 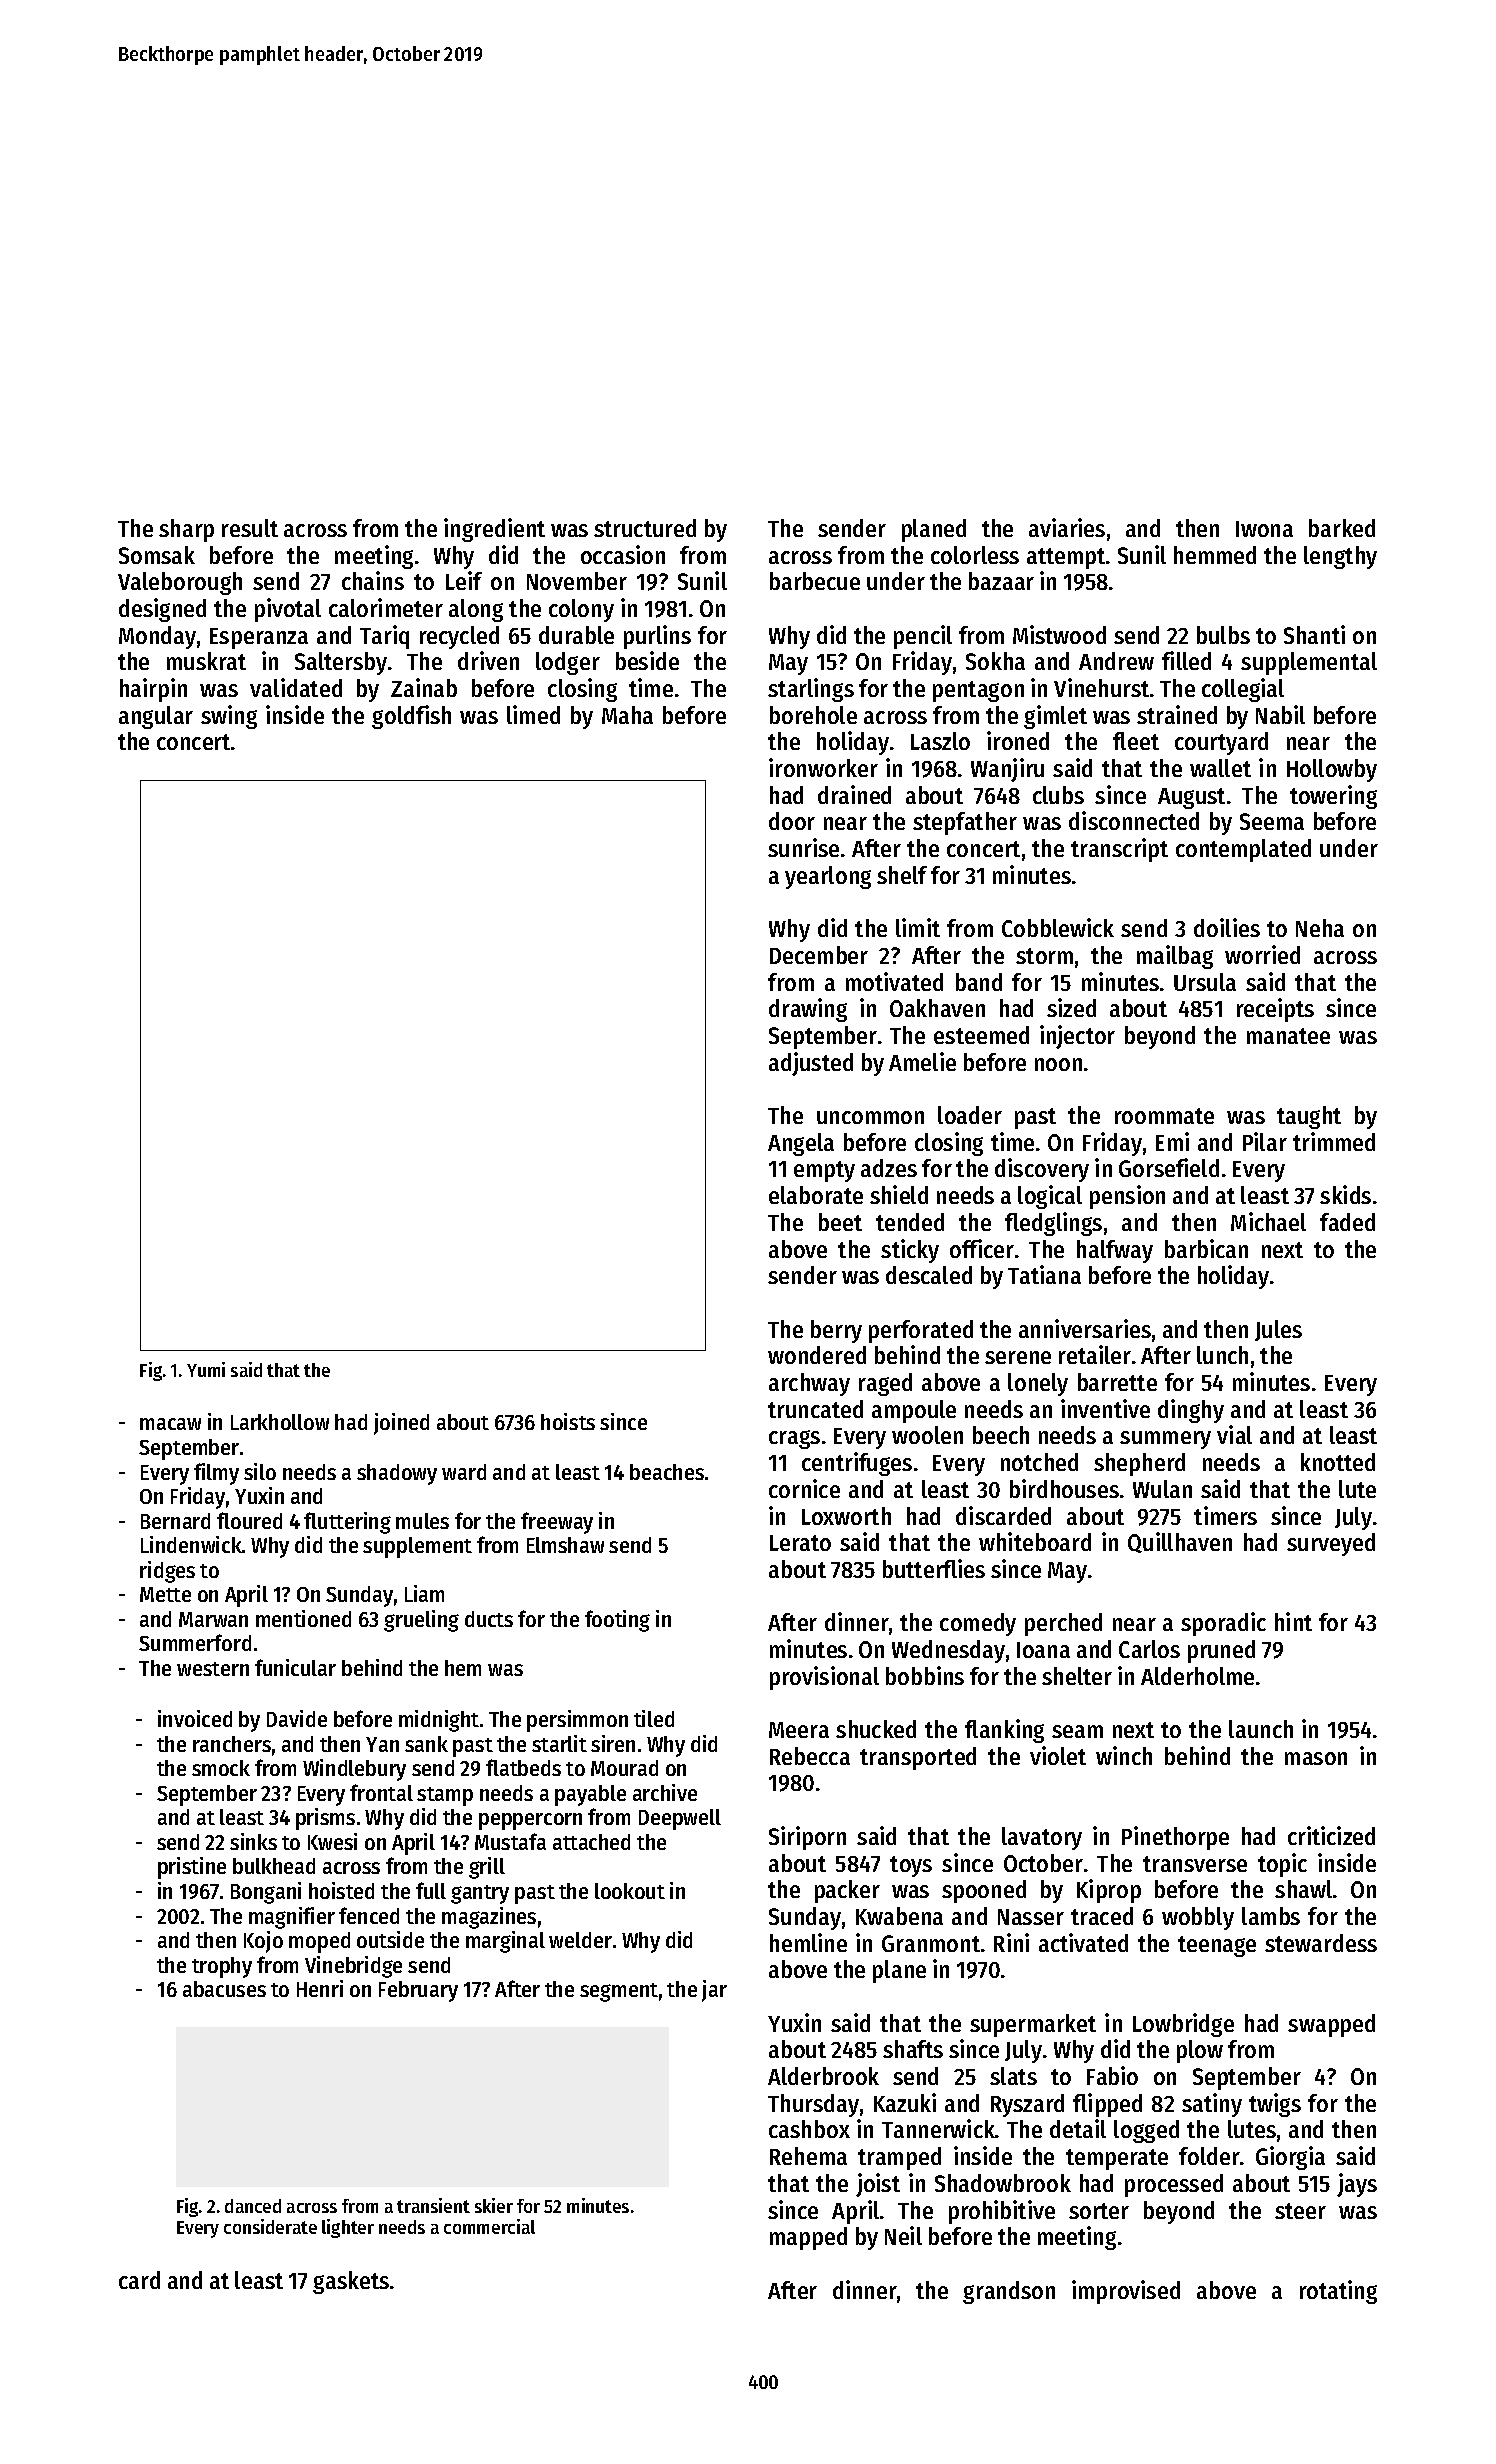 I want to click on Yumi, so click(x=206, y=1369).
